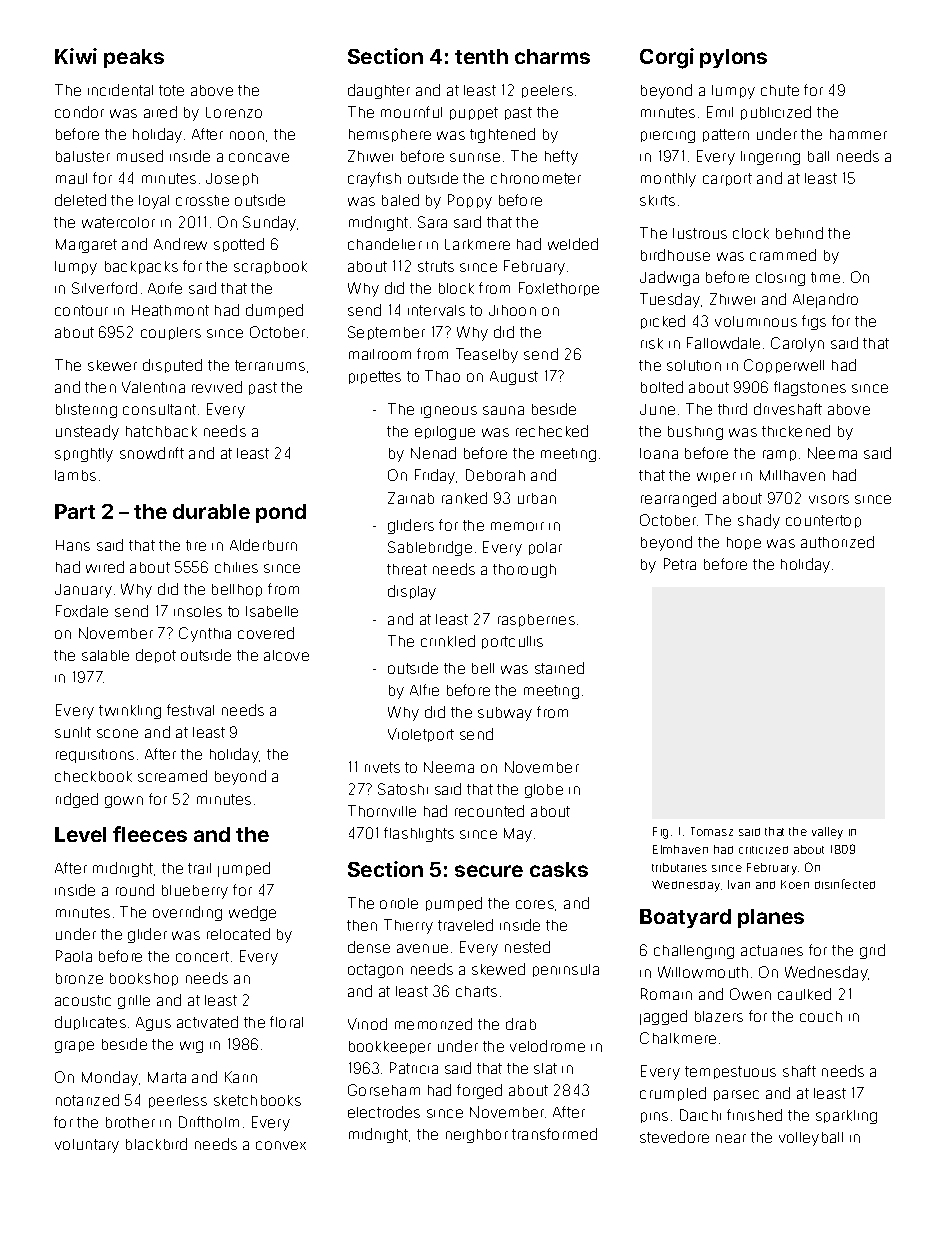 This screenshot has width=952, height=1233. What do you see at coordinates (759, 521) in the screenshot?
I see `shady` at bounding box center [759, 521].
